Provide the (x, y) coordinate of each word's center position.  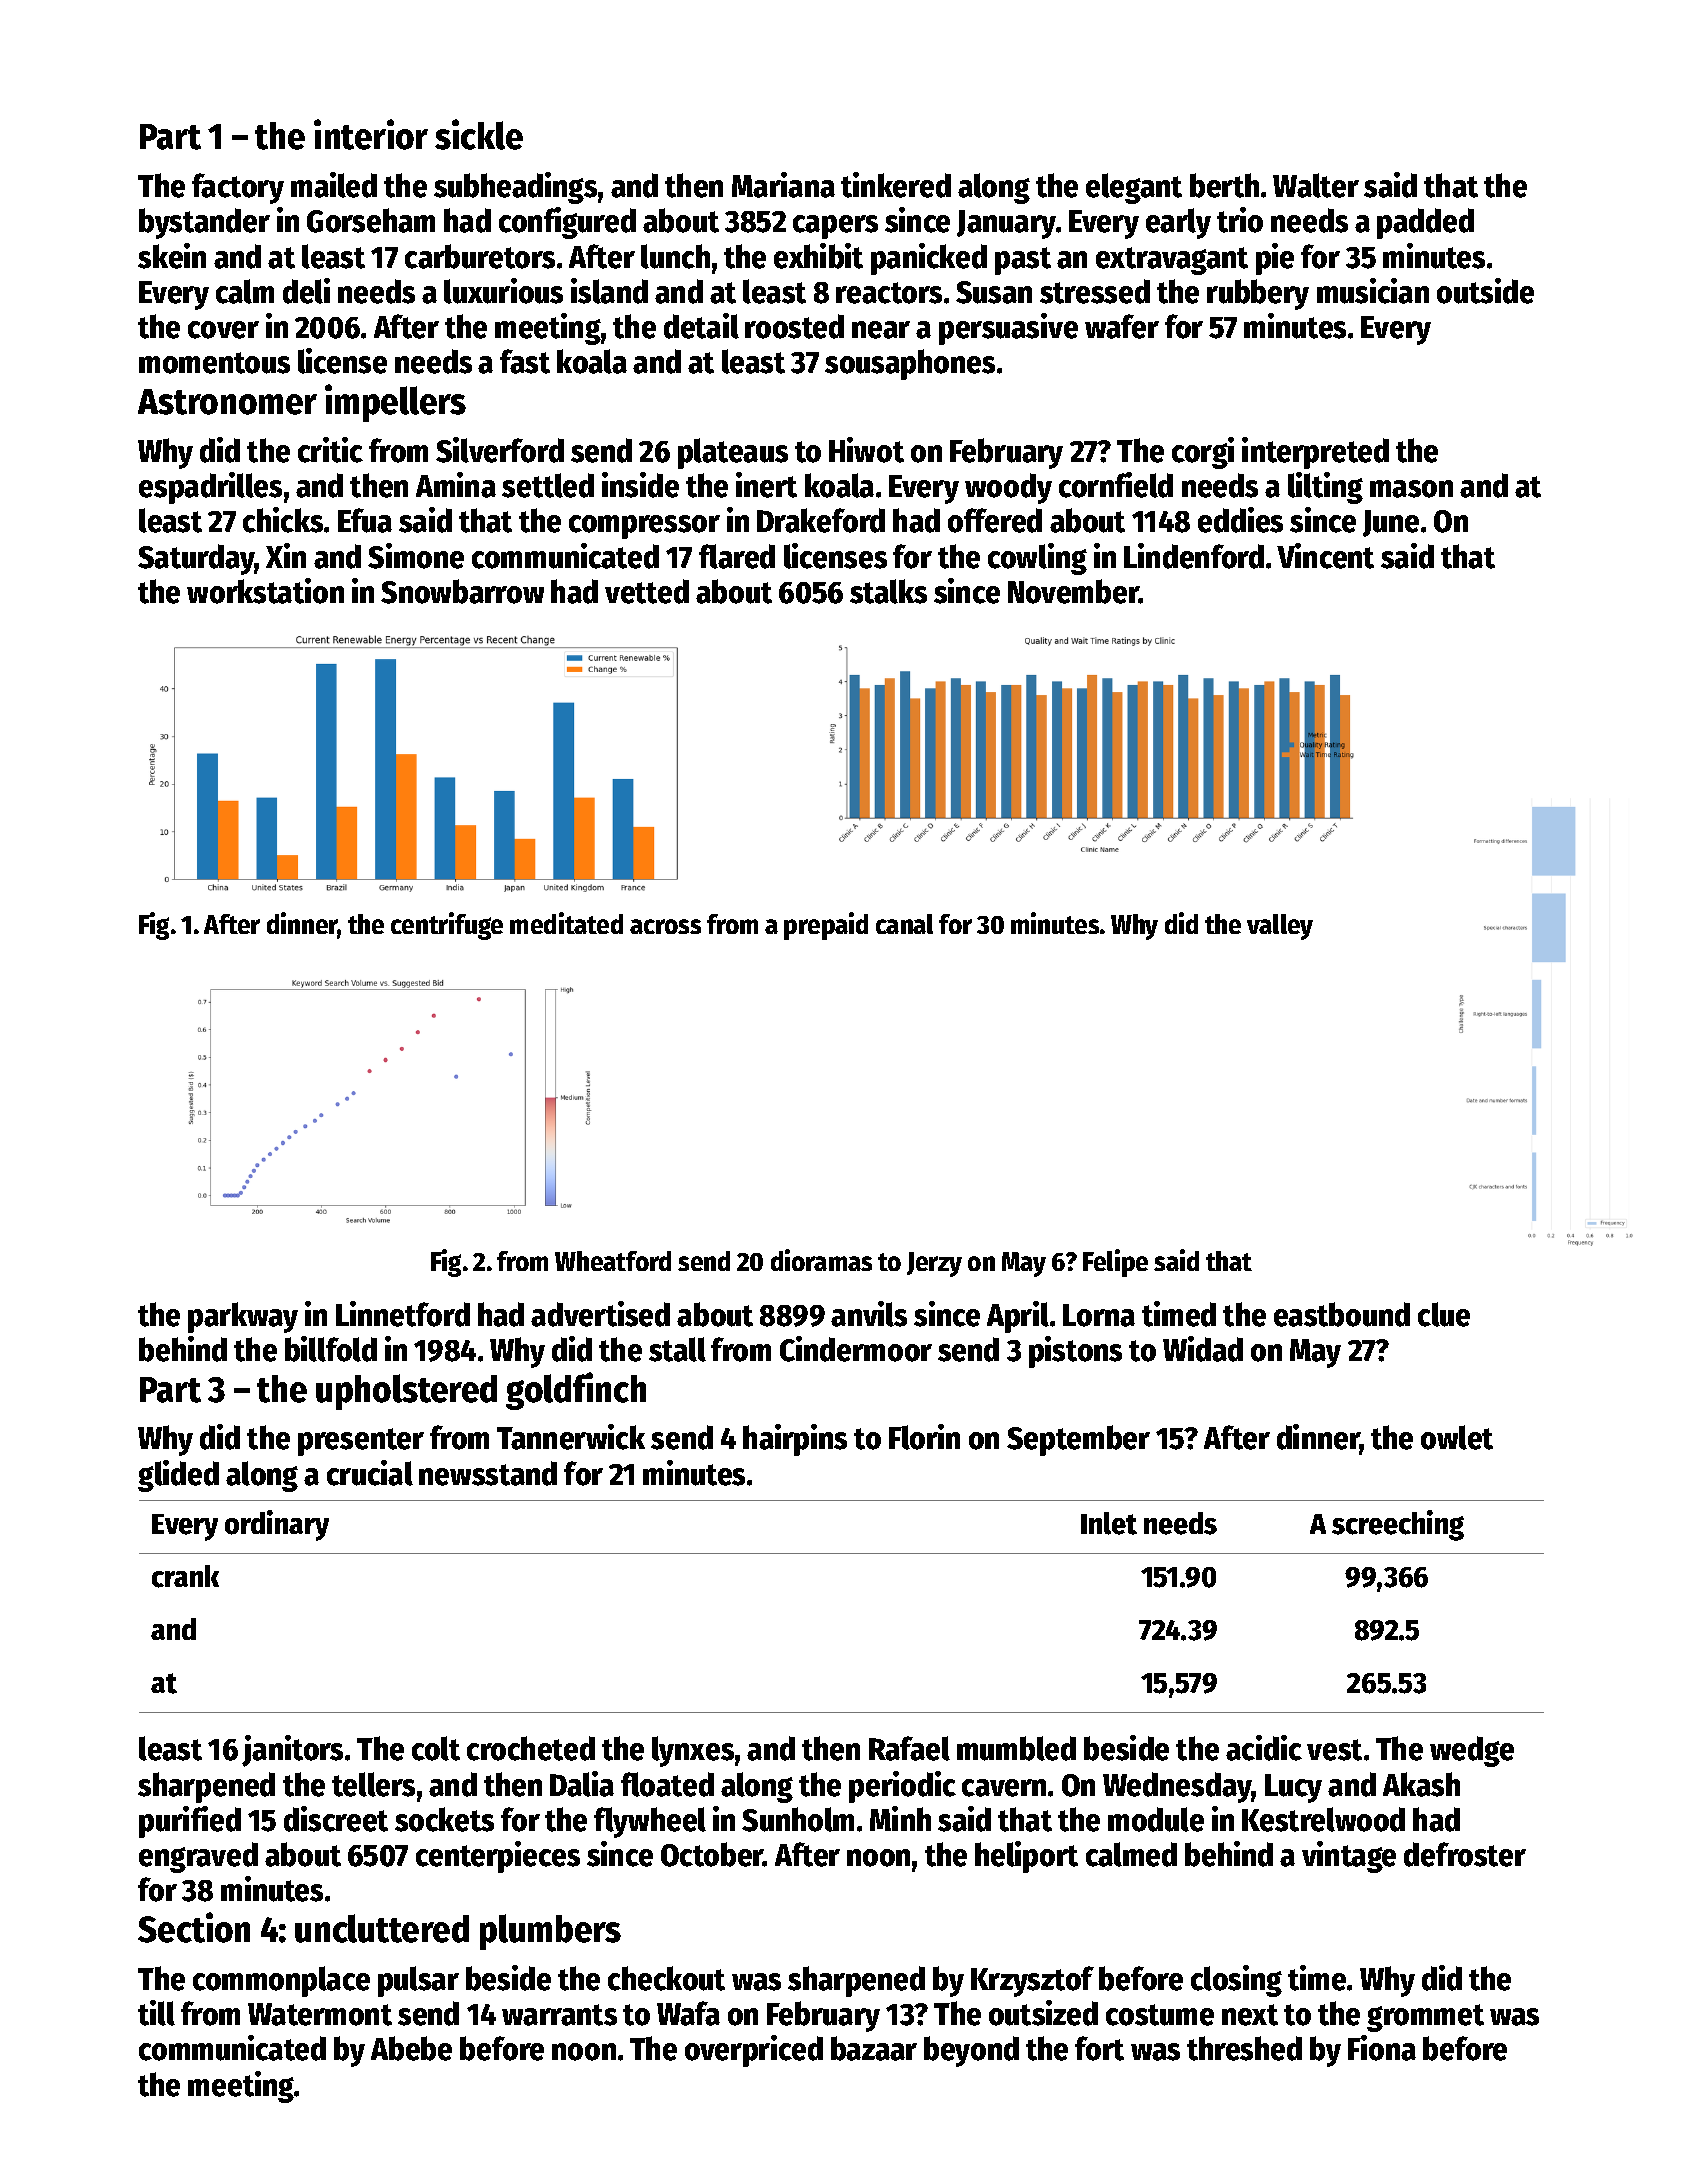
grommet (1425, 2018)
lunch (675, 256)
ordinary (277, 1525)
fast (525, 361)
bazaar (874, 2048)
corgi (1203, 453)
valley (1280, 927)
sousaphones (910, 364)
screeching (1398, 1525)
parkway (243, 1317)
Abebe (411, 2048)
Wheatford (613, 1261)
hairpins (795, 1440)
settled (548, 485)
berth (1224, 185)
